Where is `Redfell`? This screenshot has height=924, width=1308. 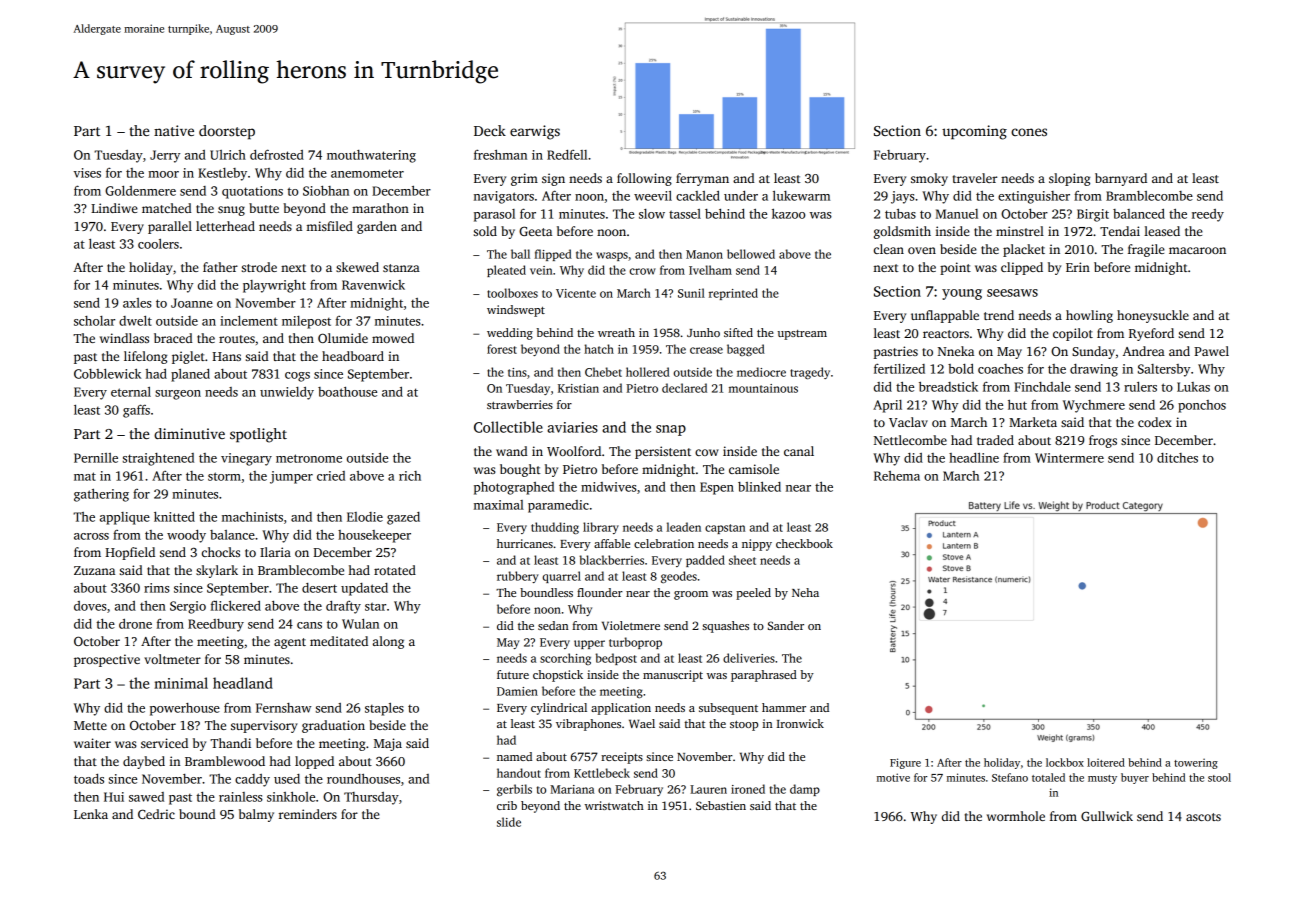 Redfell is located at coordinates (567, 155).
